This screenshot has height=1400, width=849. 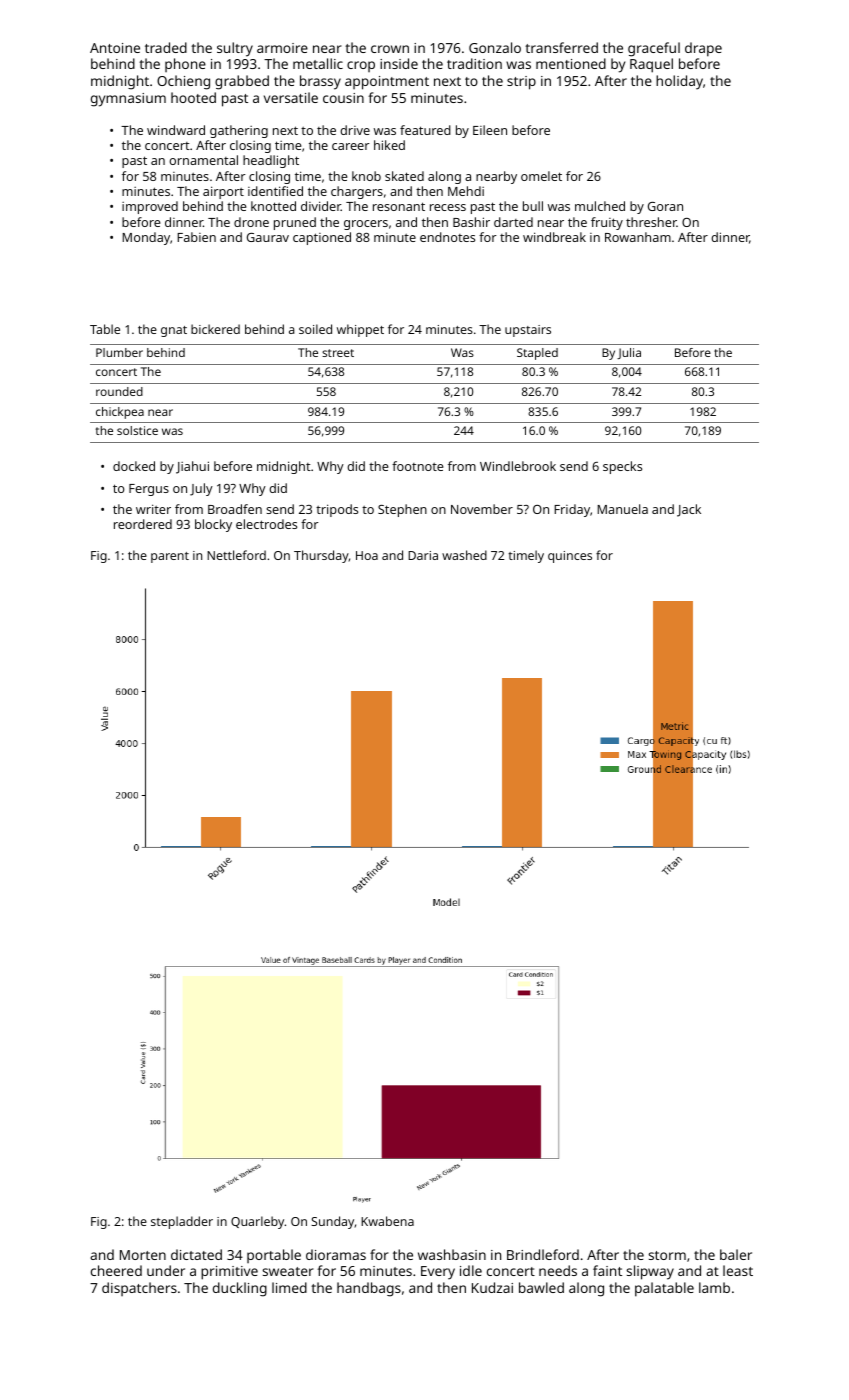 What do you see at coordinates (182, 1222) in the screenshot?
I see `stepladder` at bounding box center [182, 1222].
